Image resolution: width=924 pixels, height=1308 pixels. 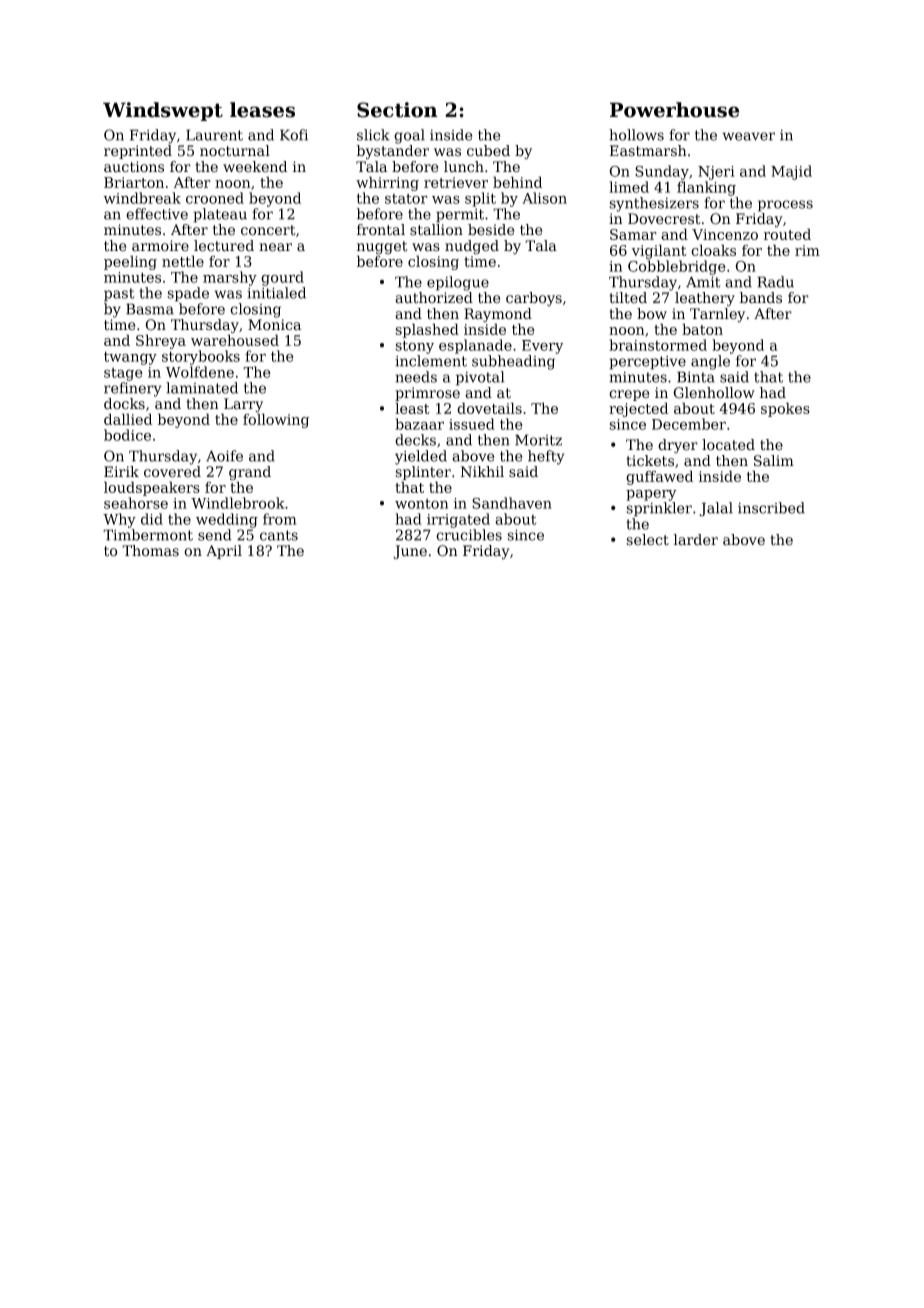 What do you see at coordinates (674, 110) in the document?
I see `Powerhouse` at bounding box center [674, 110].
